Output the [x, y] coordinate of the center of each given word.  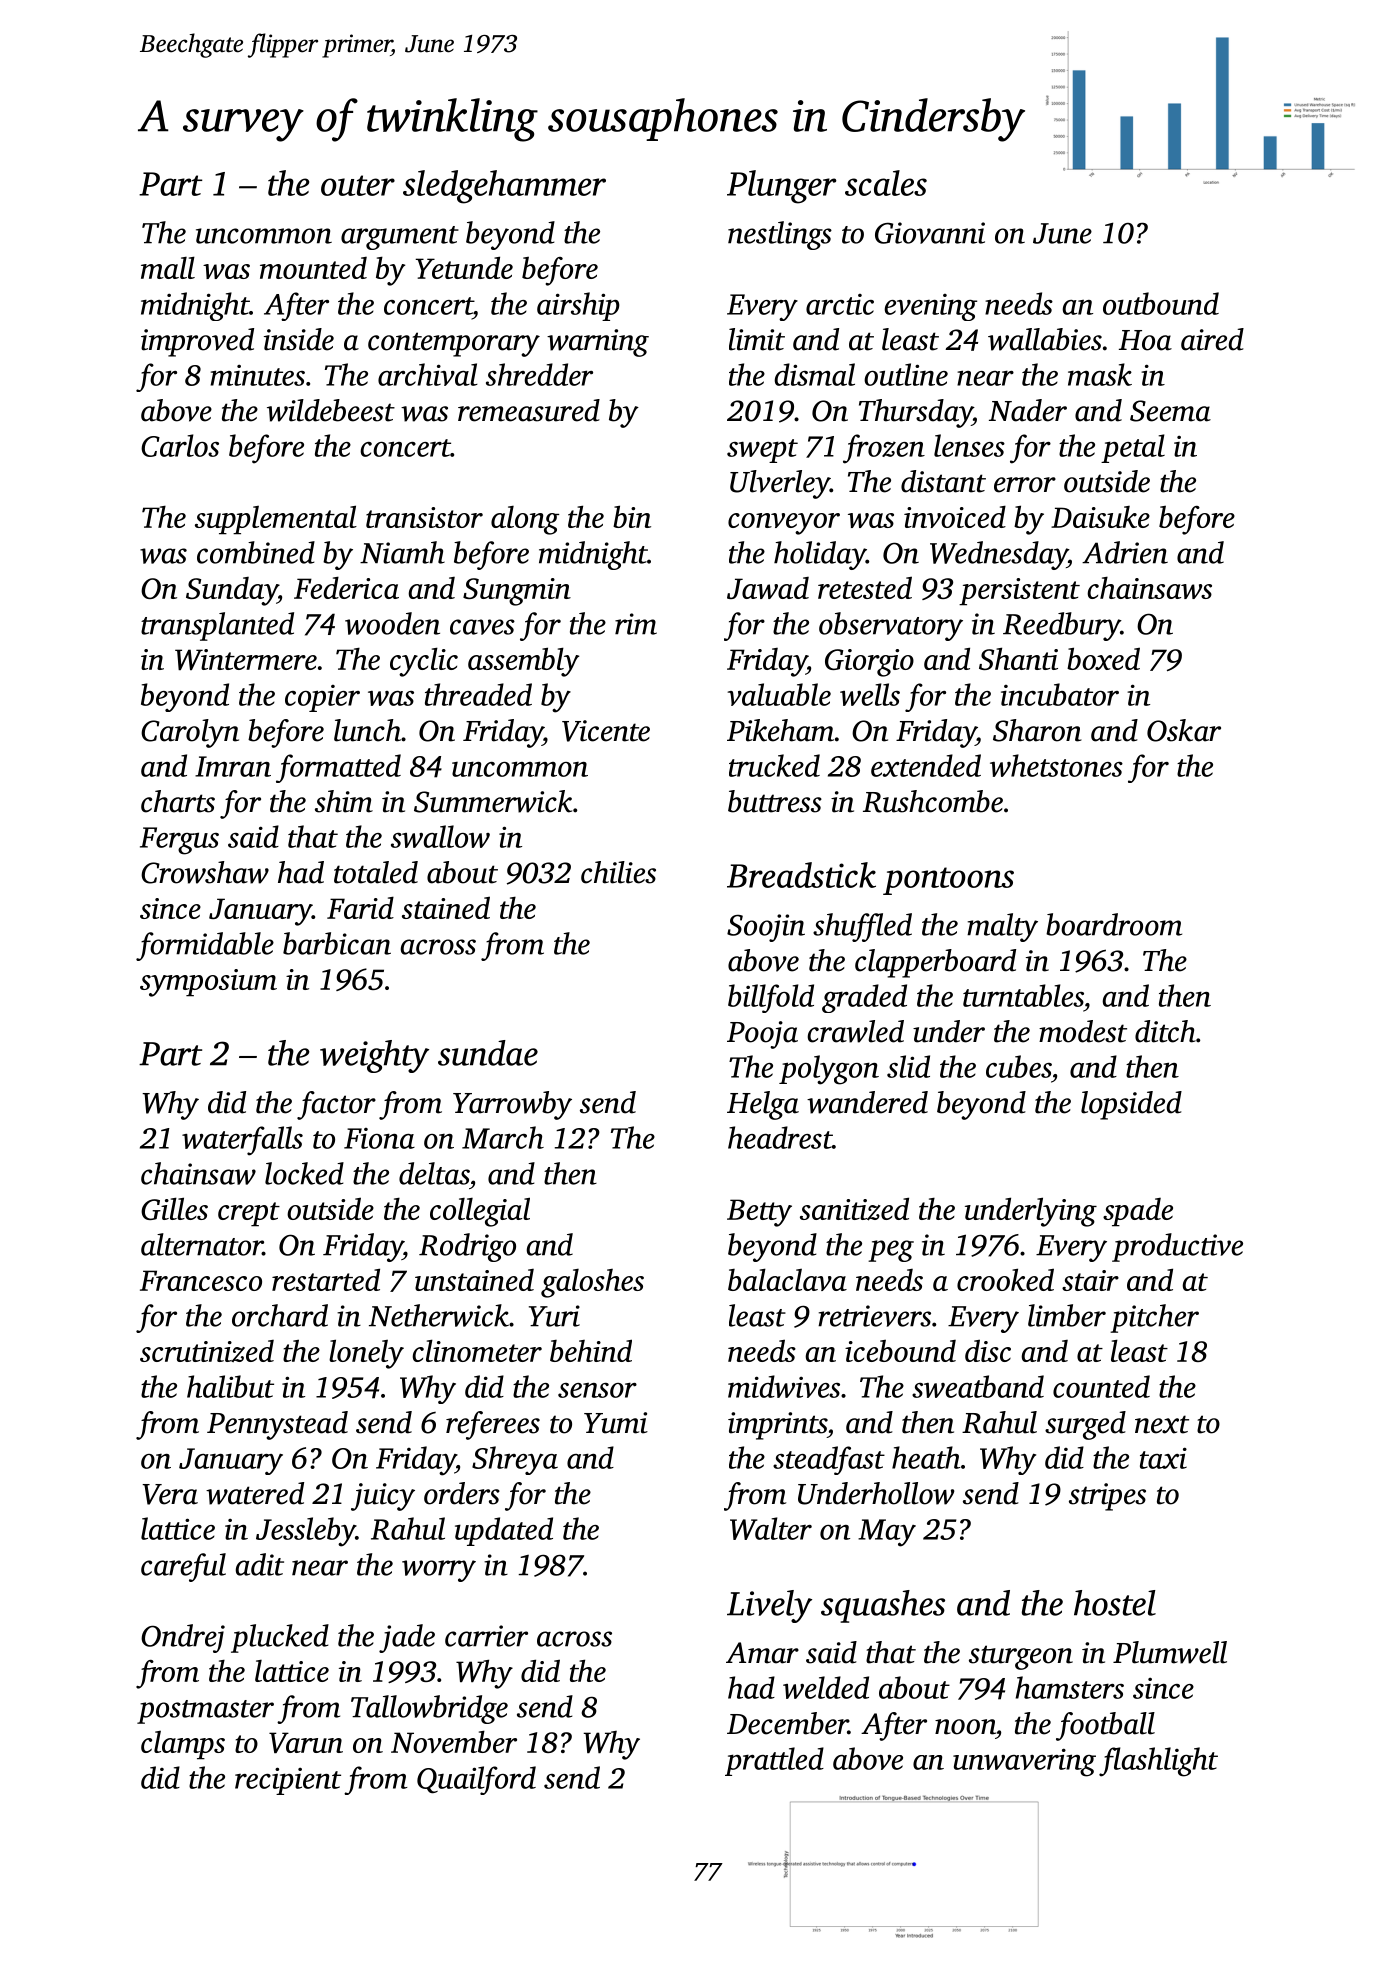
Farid [360, 907]
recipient [288, 1781]
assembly [523, 662]
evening [930, 307]
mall [168, 267]
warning [598, 343]
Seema [1170, 411]
